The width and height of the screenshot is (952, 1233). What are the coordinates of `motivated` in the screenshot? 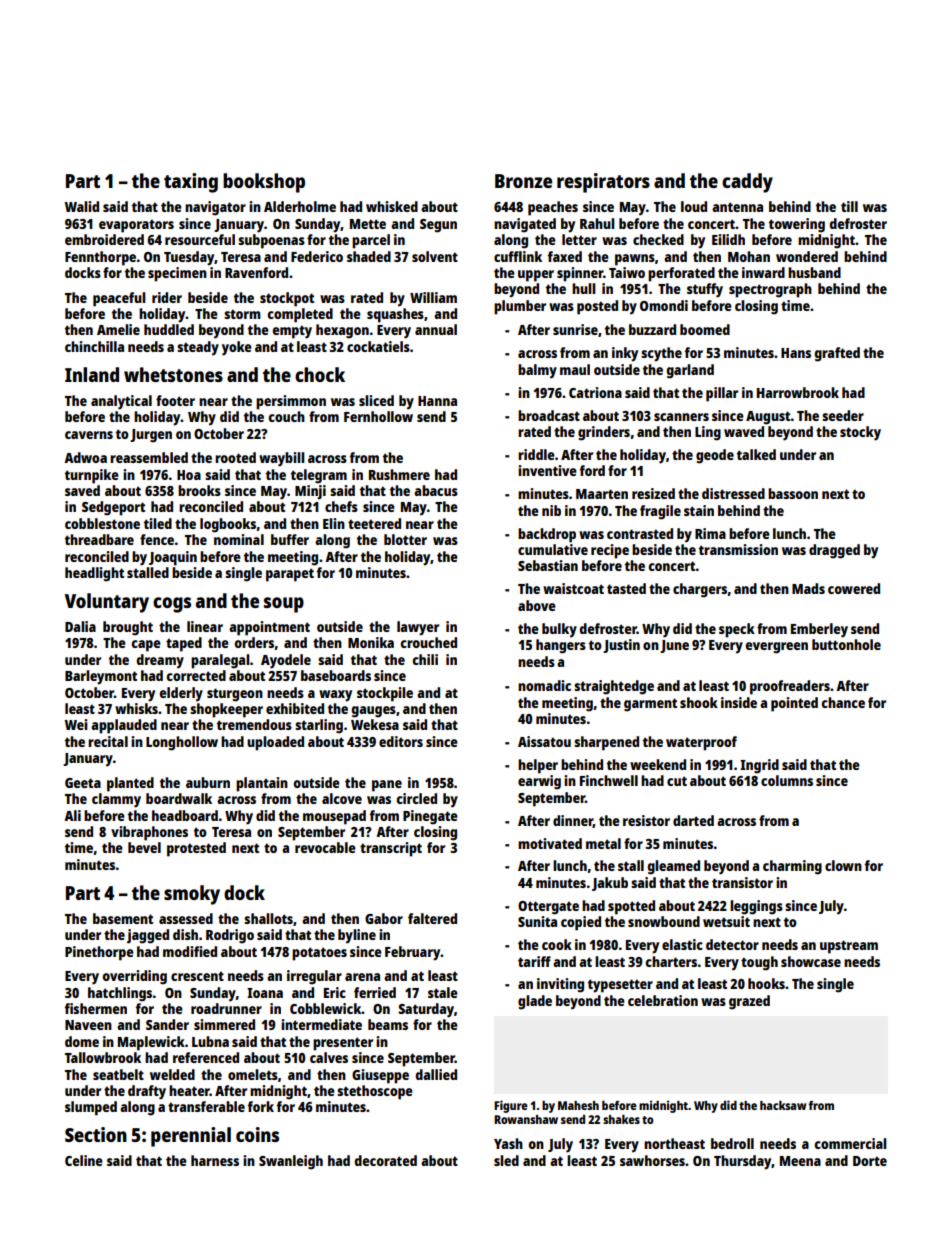 It's located at (550, 843).
